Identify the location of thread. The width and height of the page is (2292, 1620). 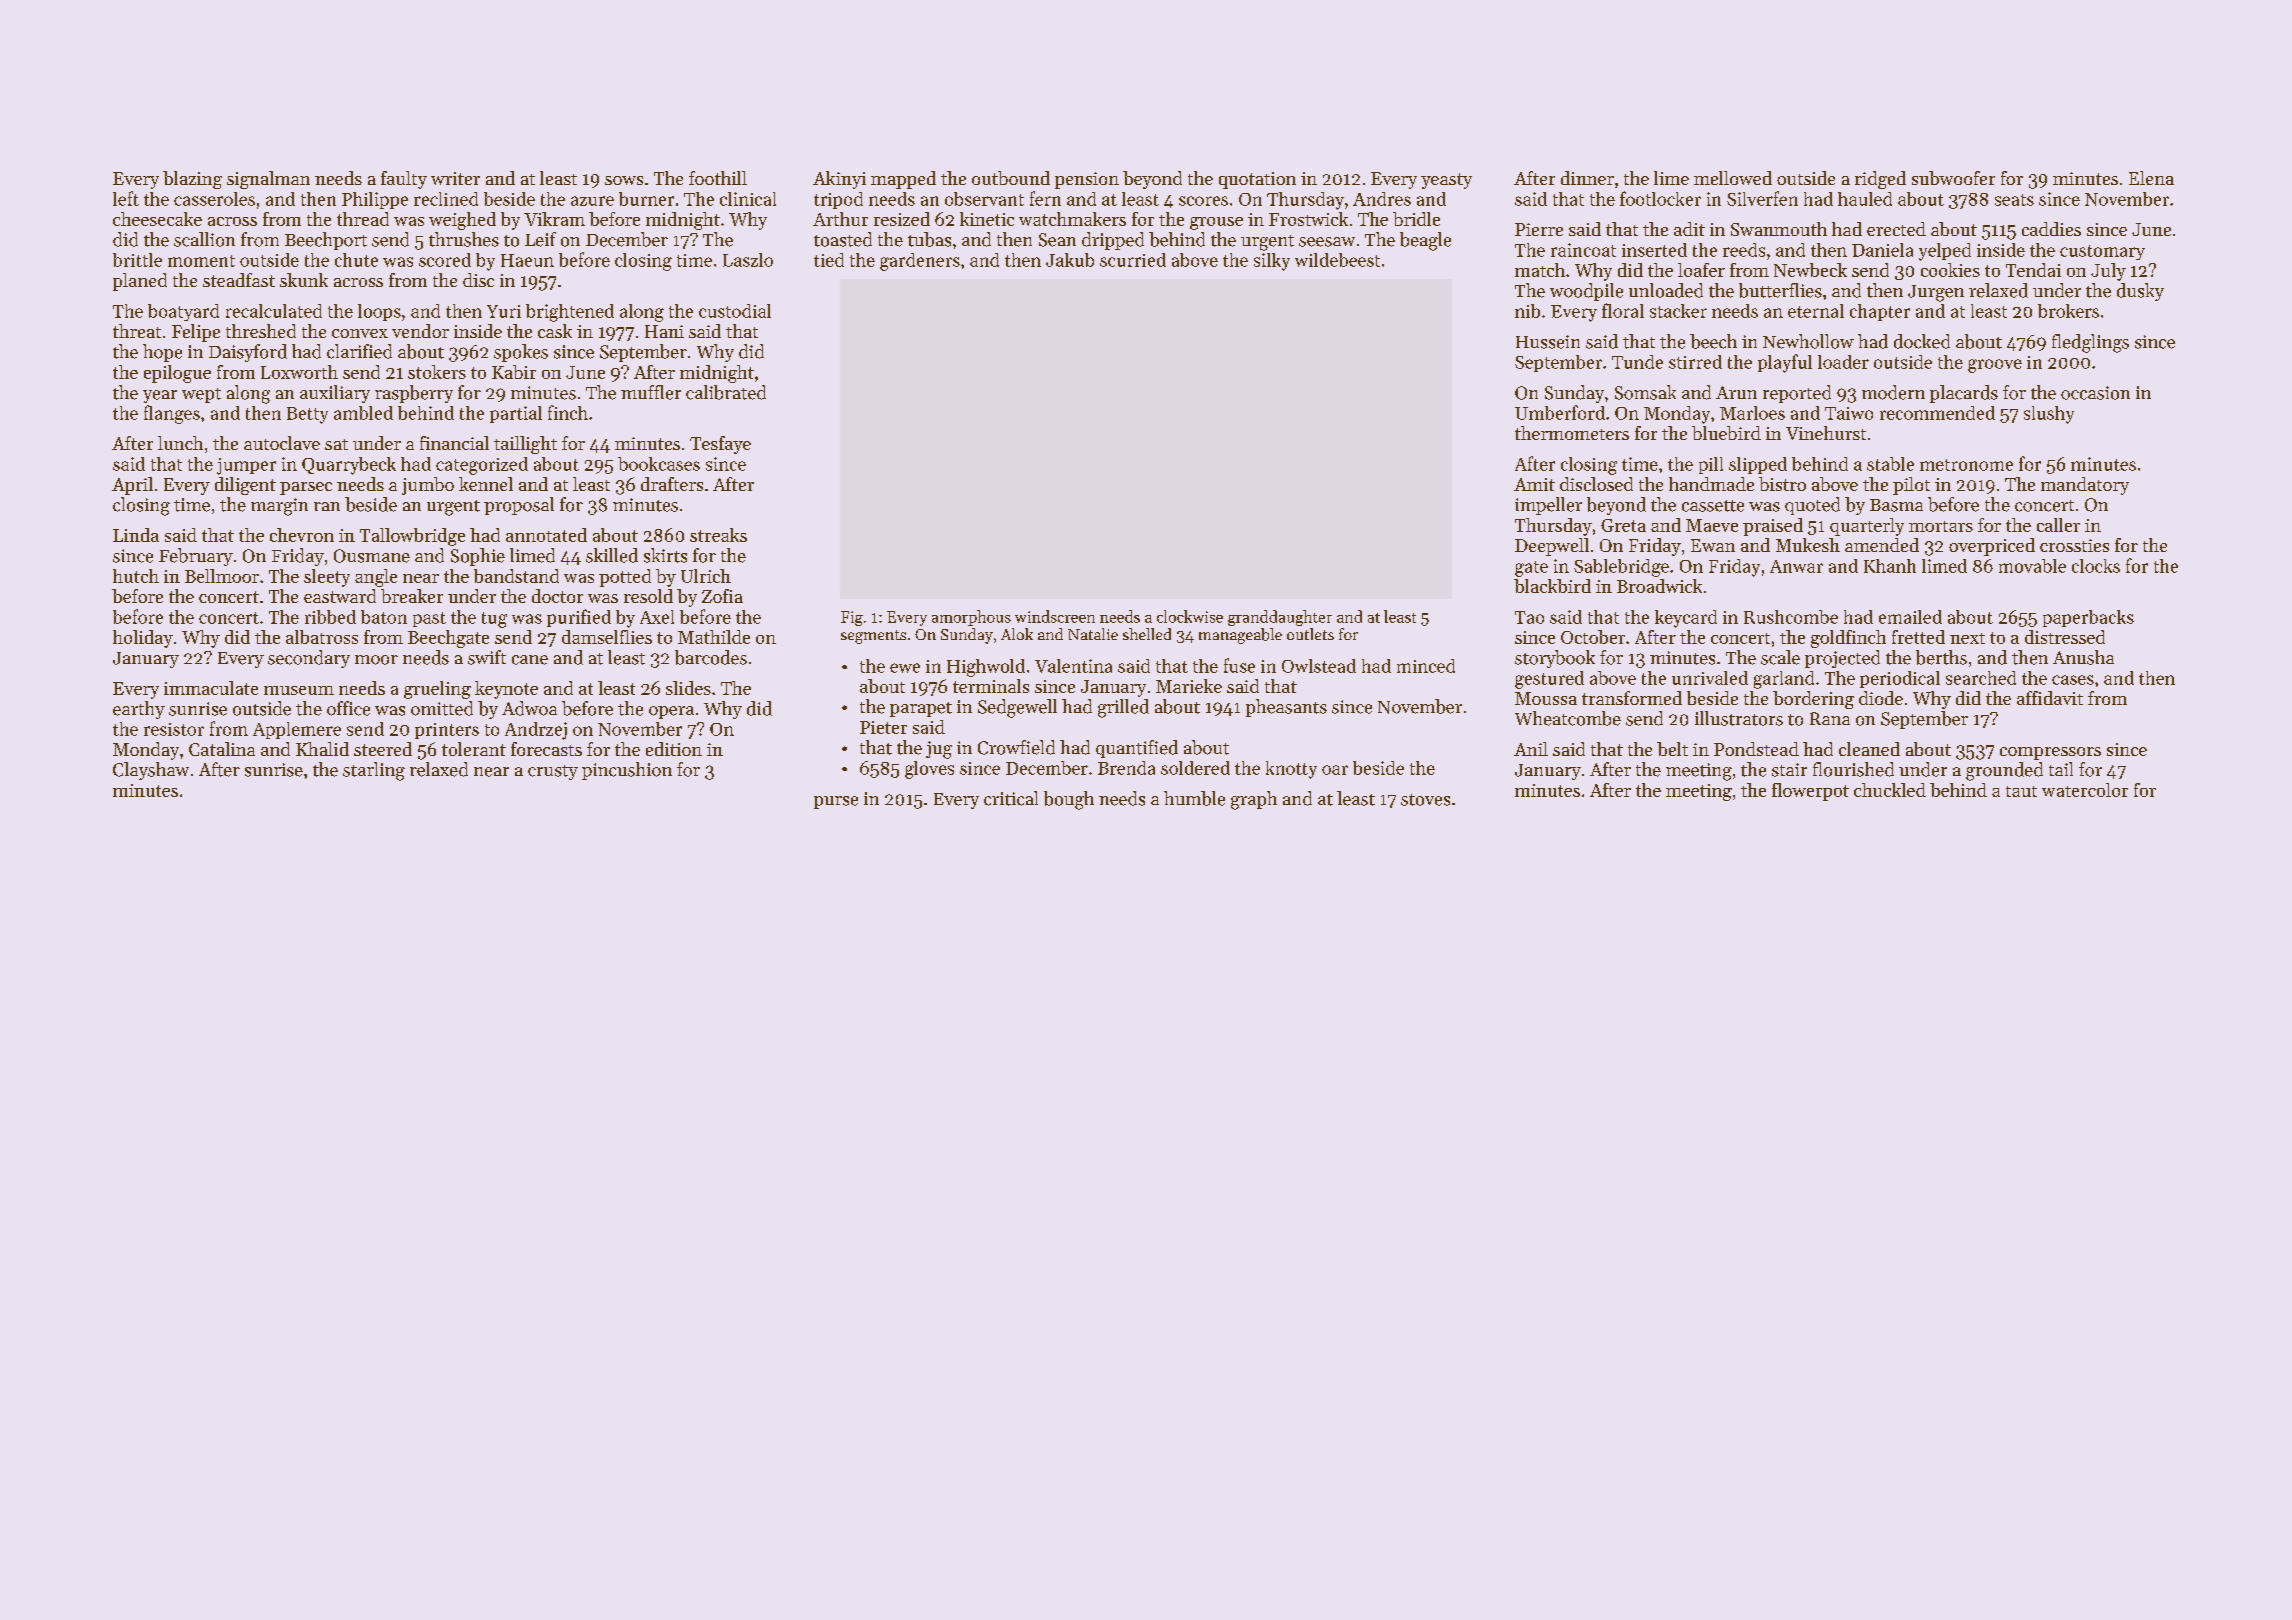
(363, 219).
